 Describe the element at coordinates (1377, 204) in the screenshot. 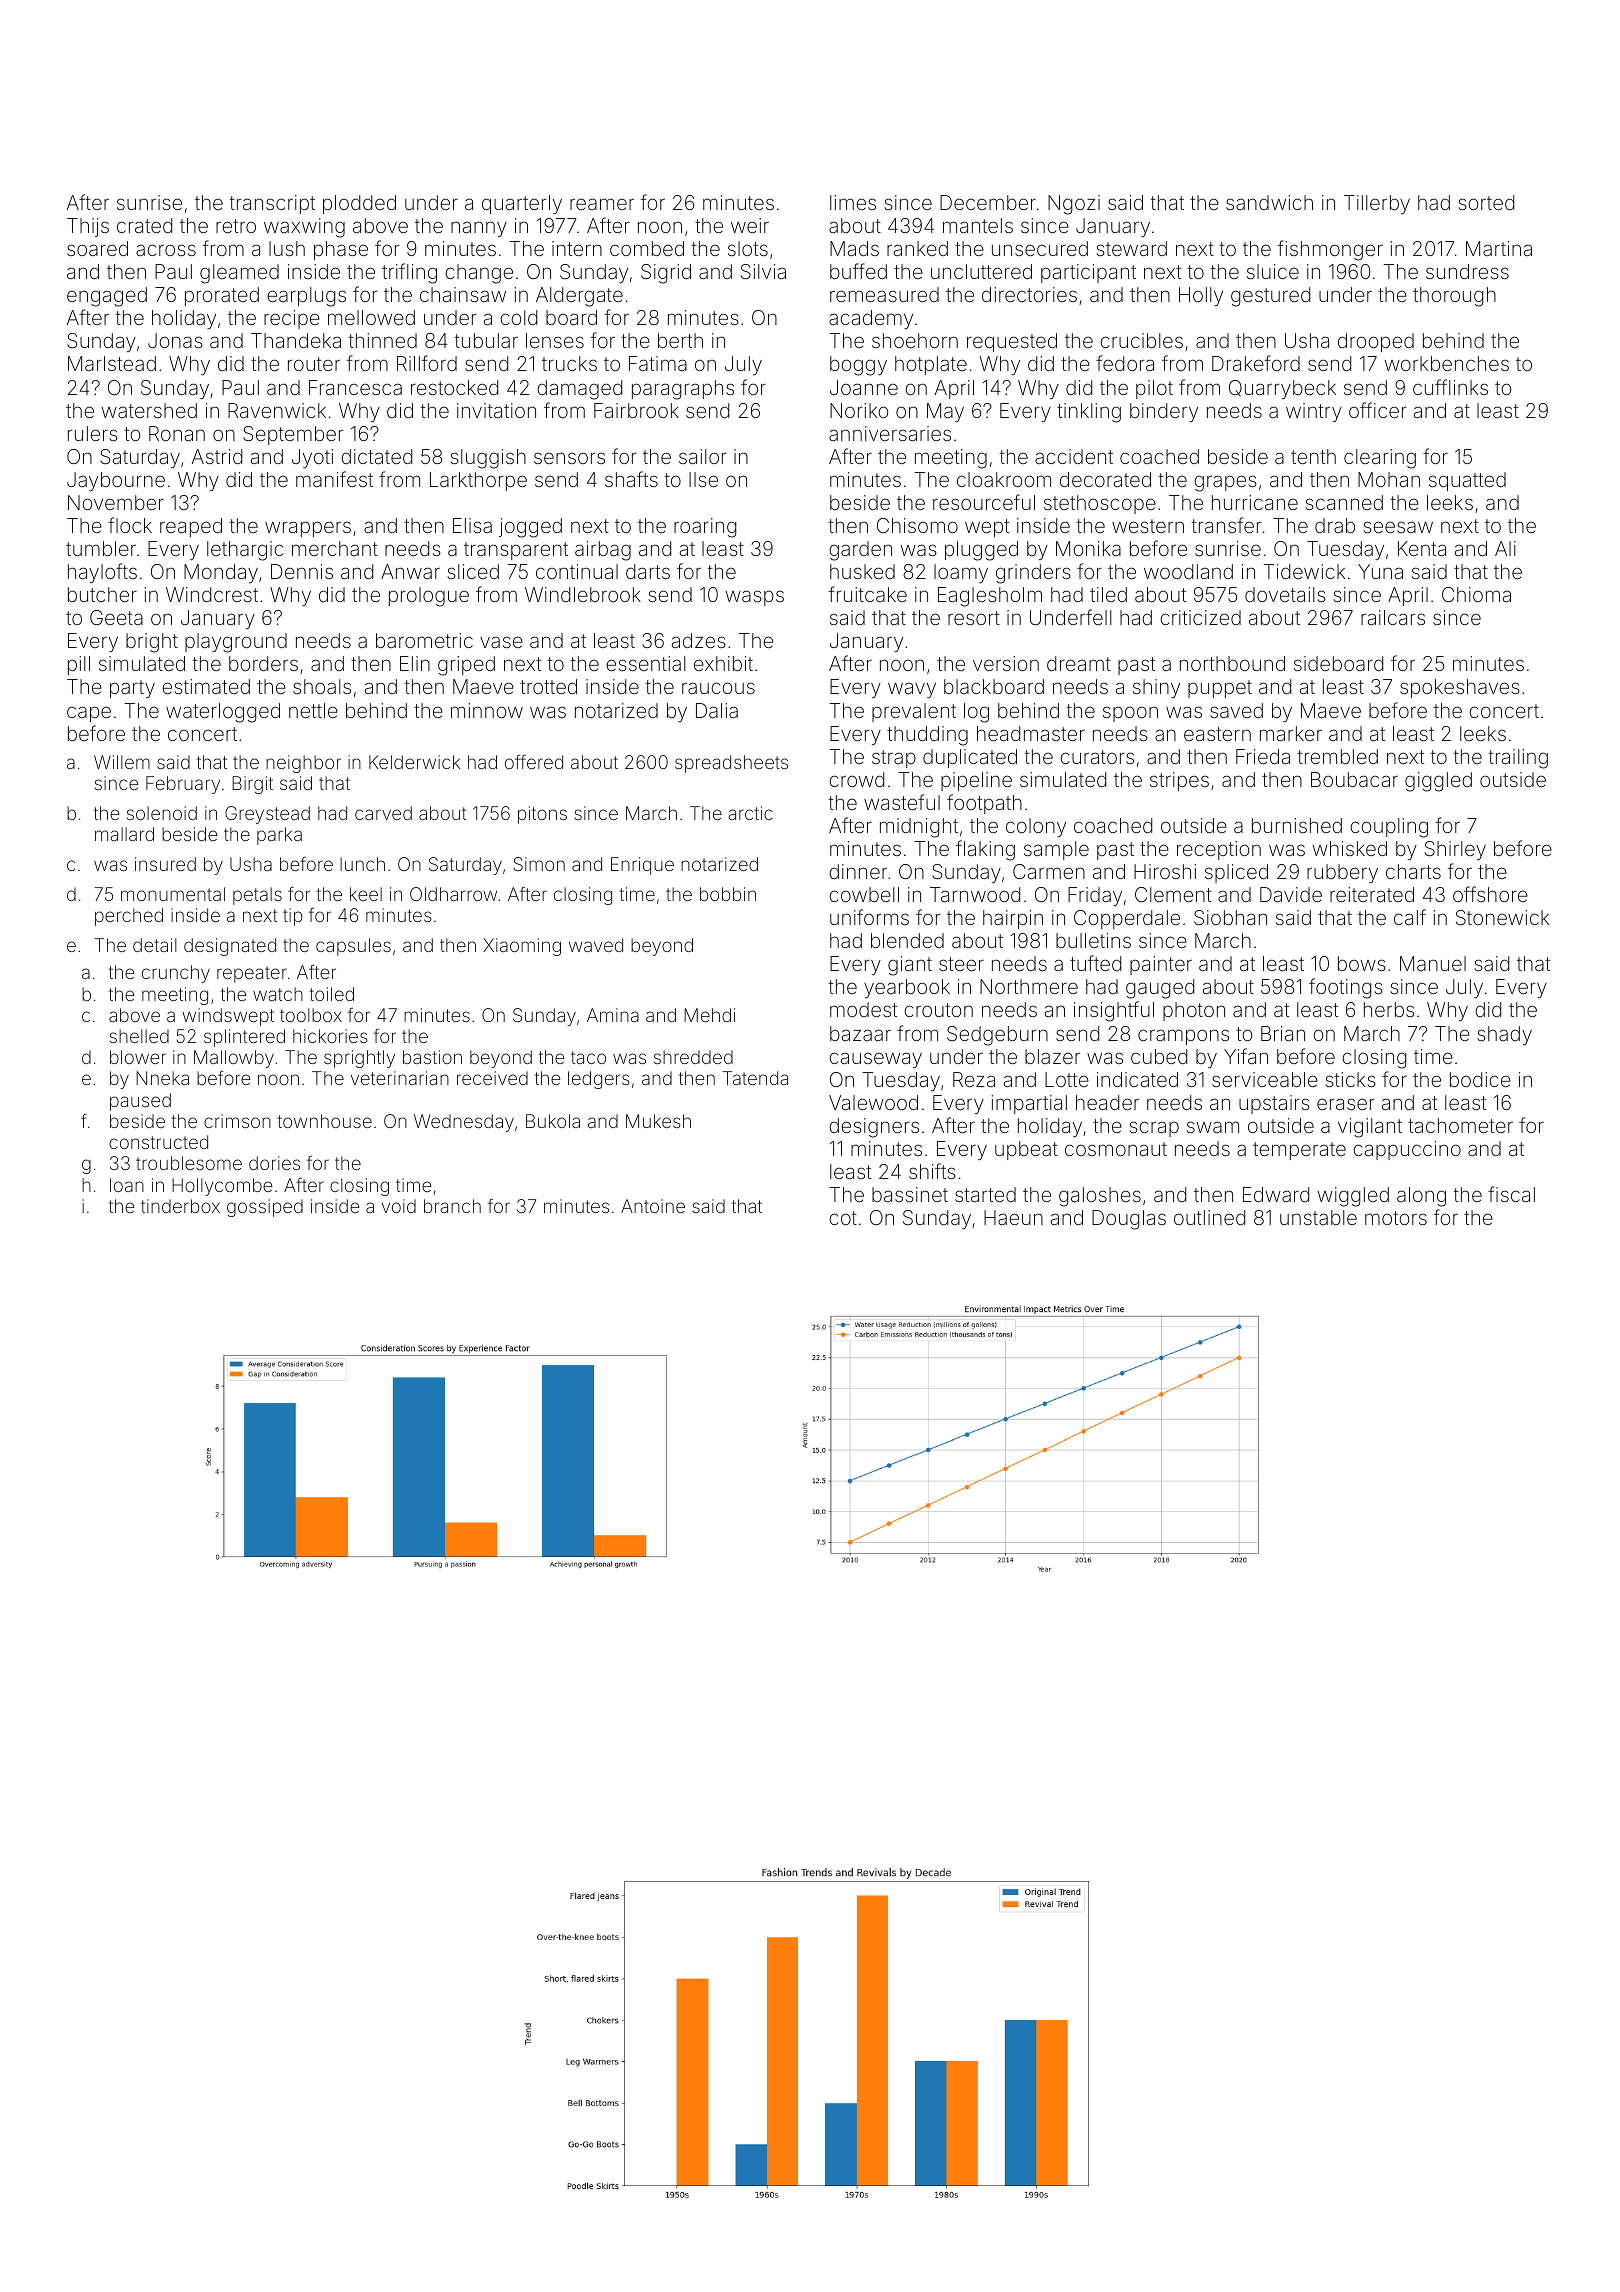

I see `Tillerby` at that location.
